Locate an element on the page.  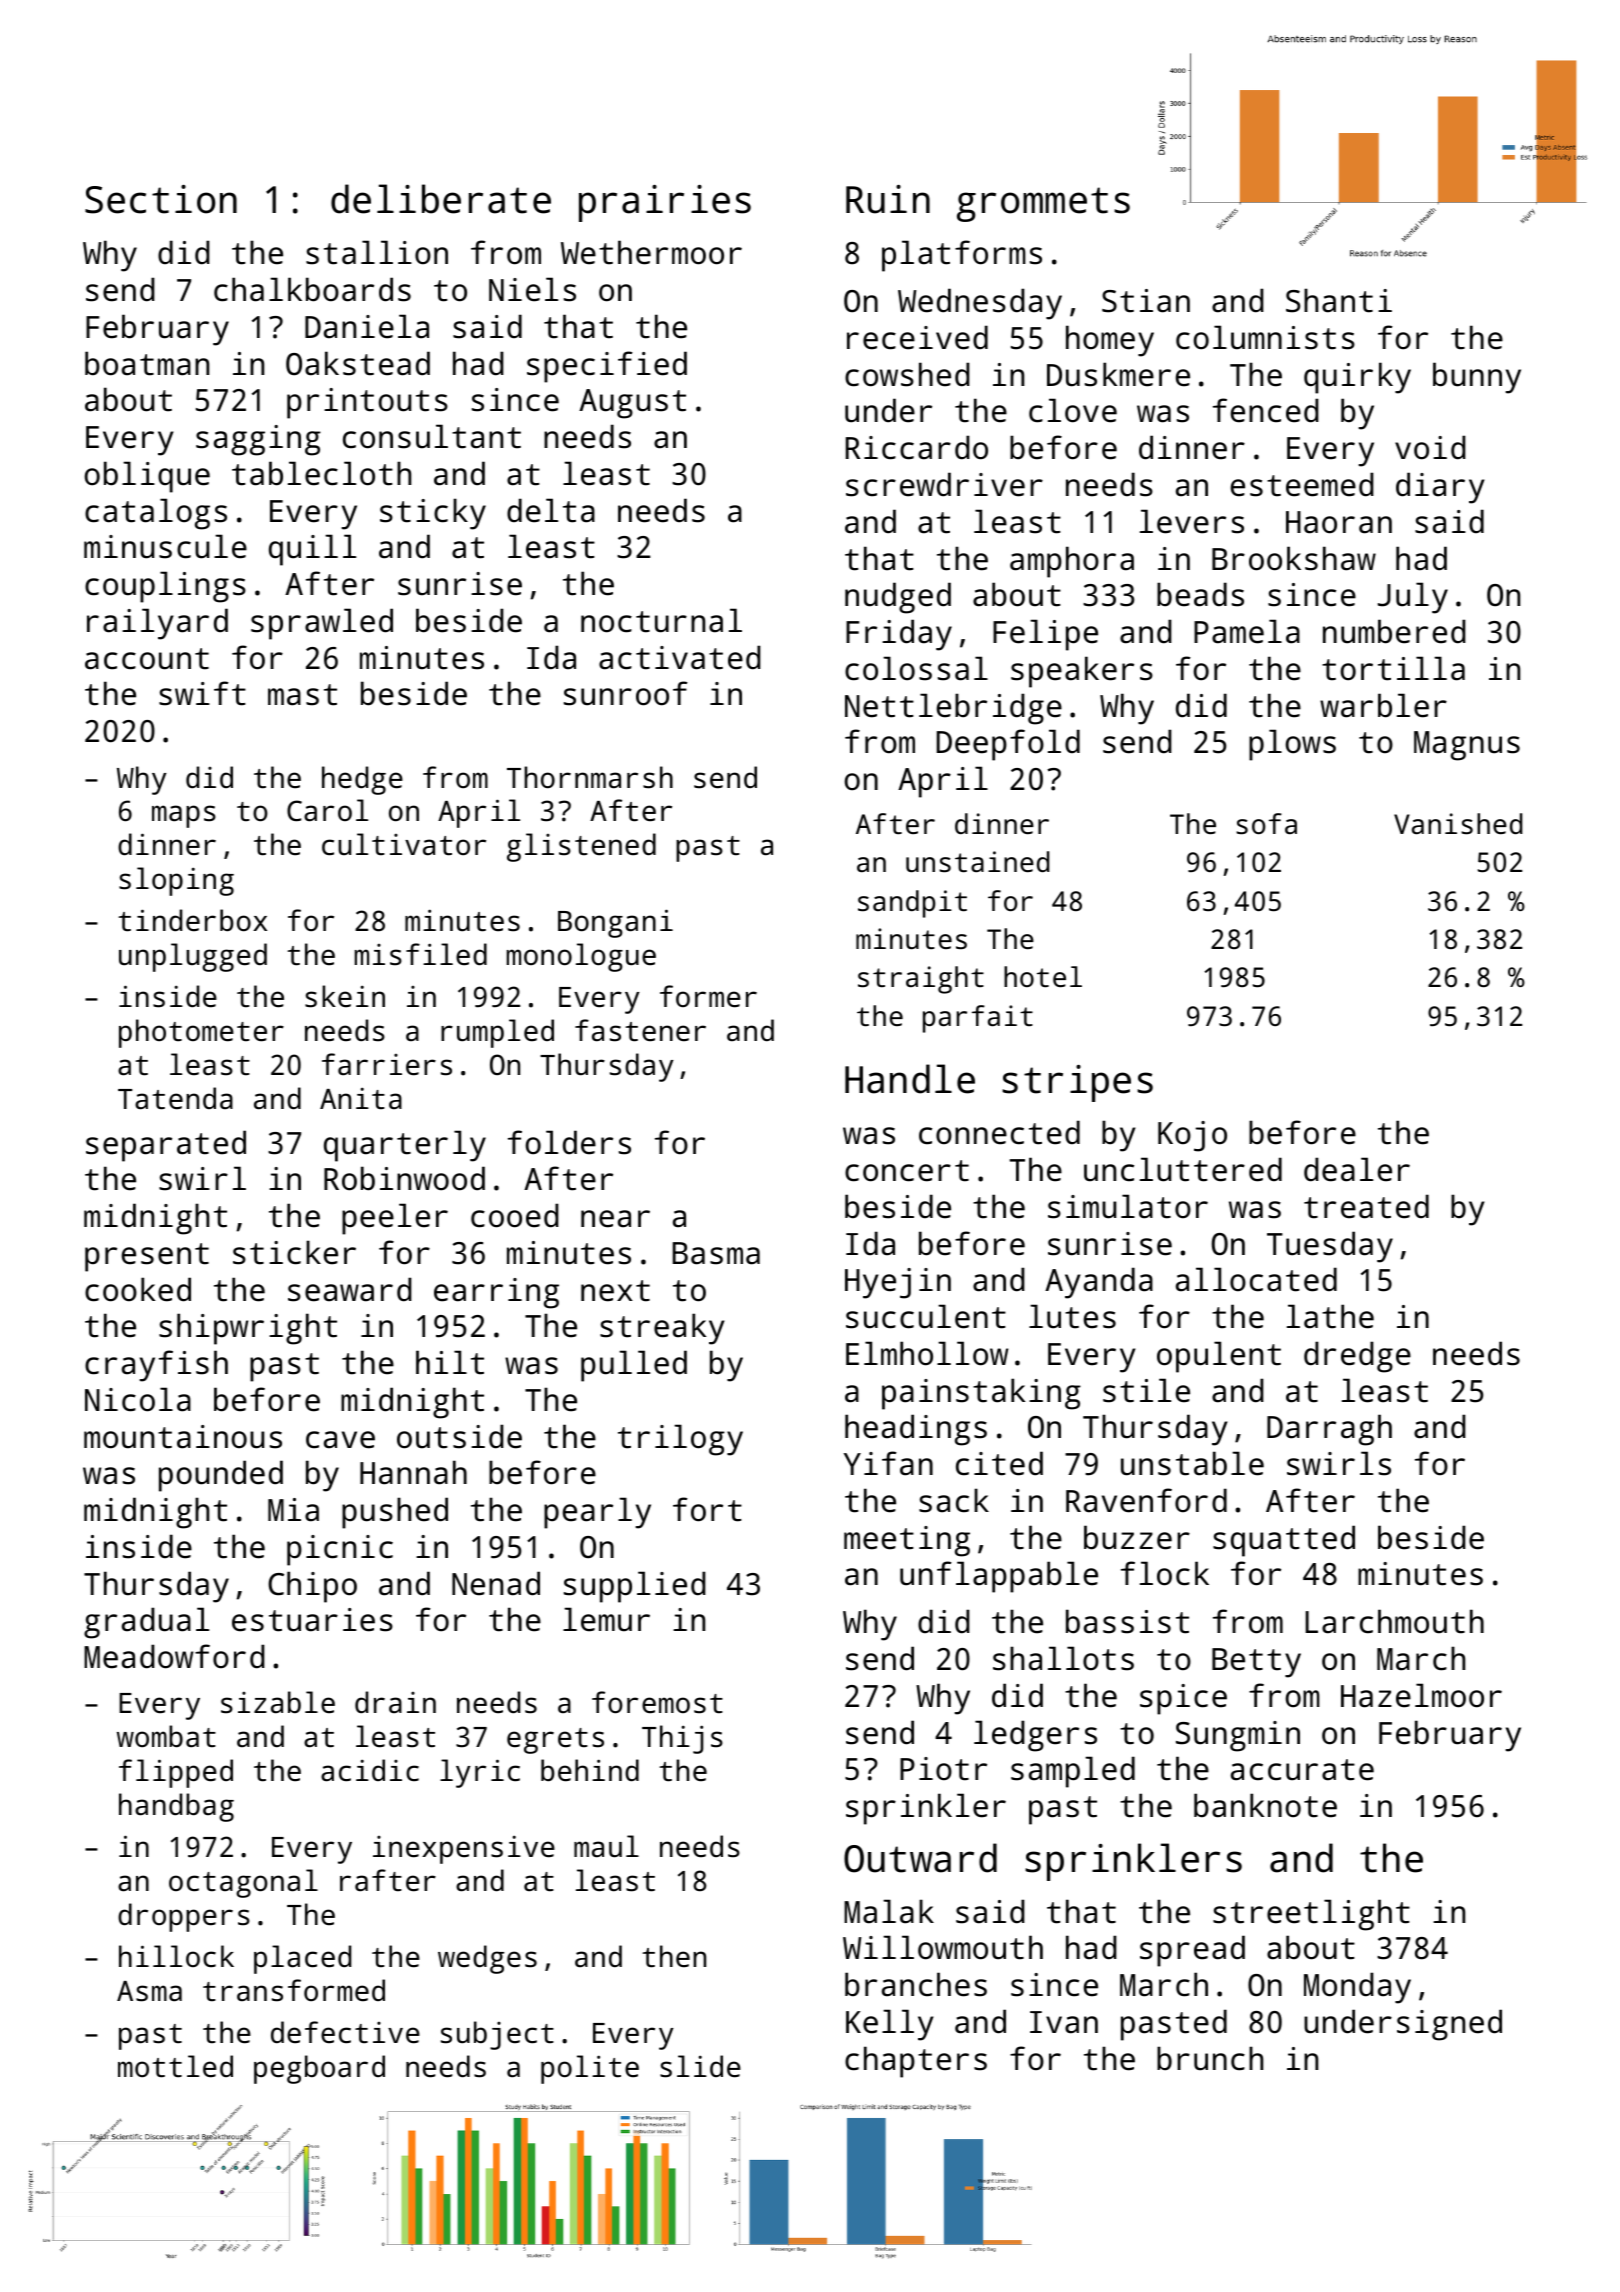
handbag is located at coordinates (176, 1807).
